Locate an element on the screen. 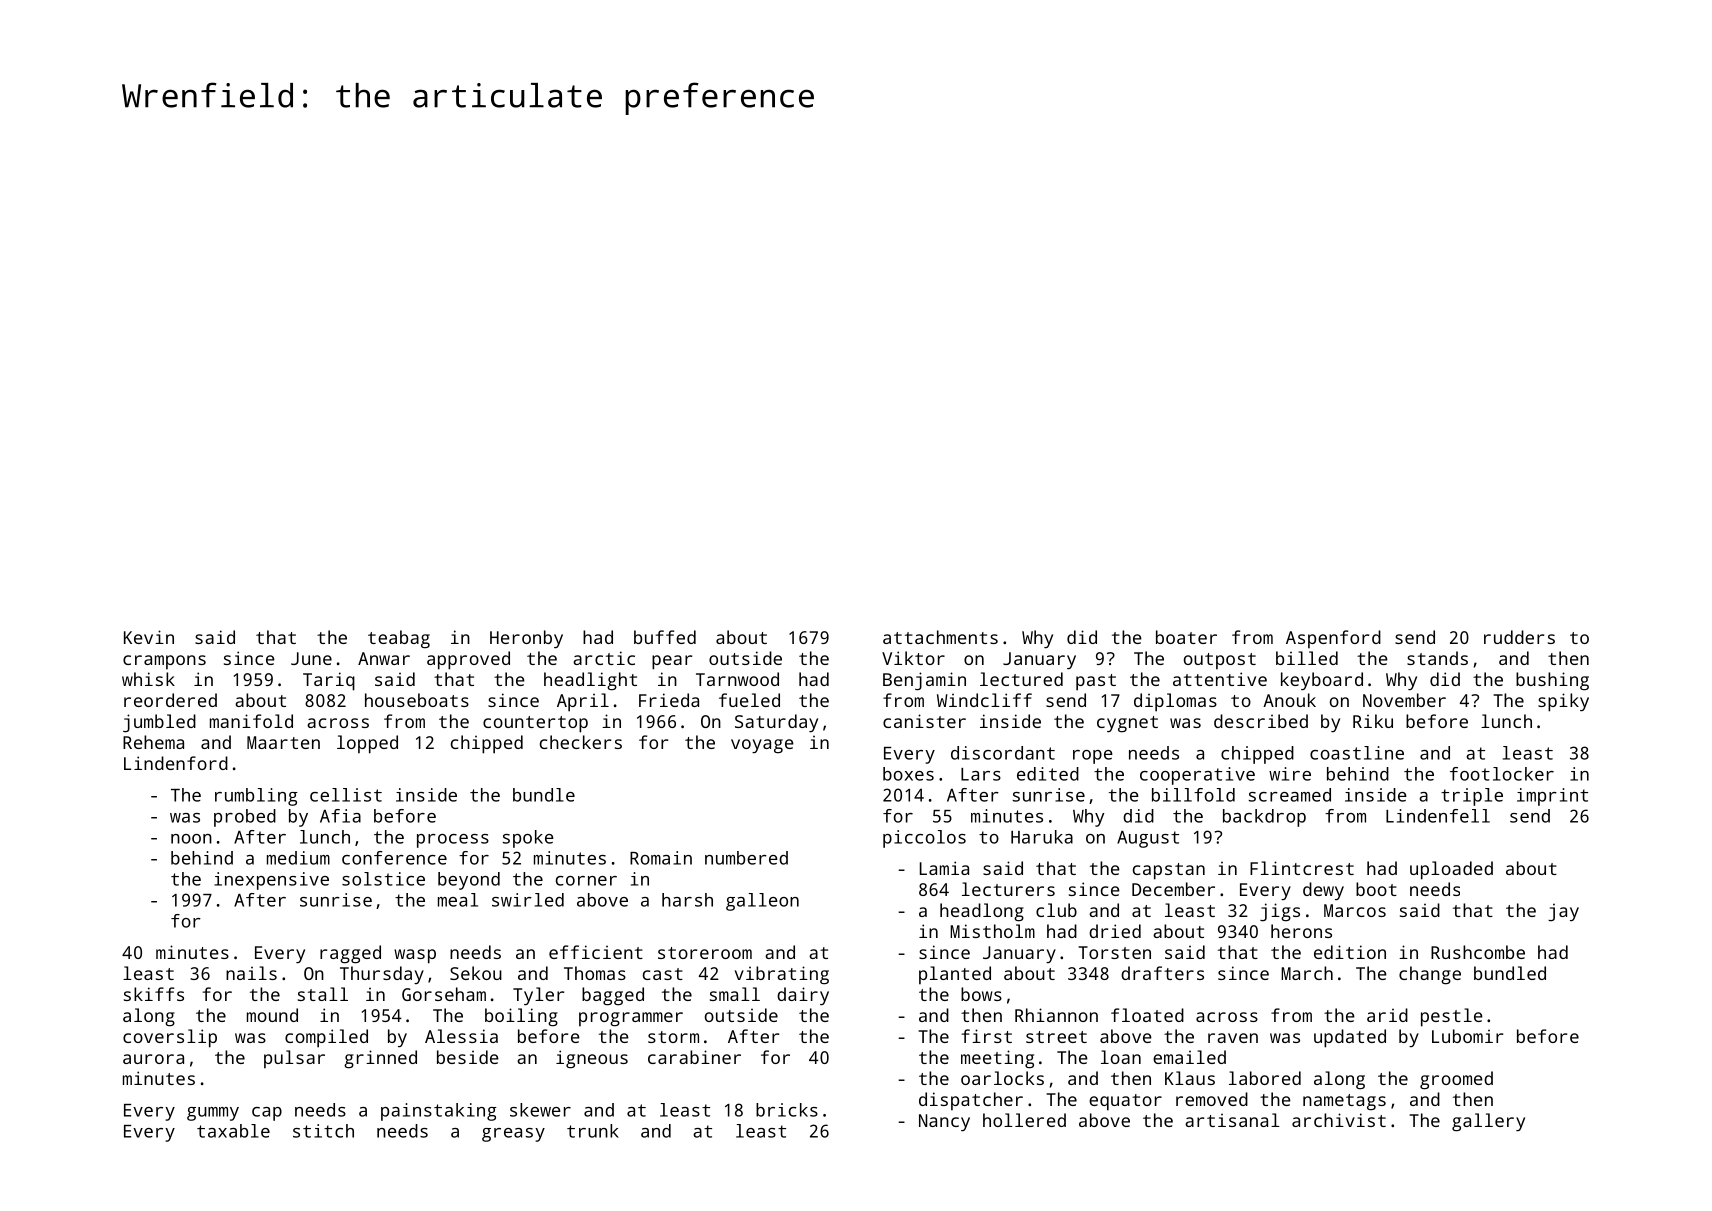 The image size is (1712, 1211). backdrop is located at coordinates (1264, 818).
